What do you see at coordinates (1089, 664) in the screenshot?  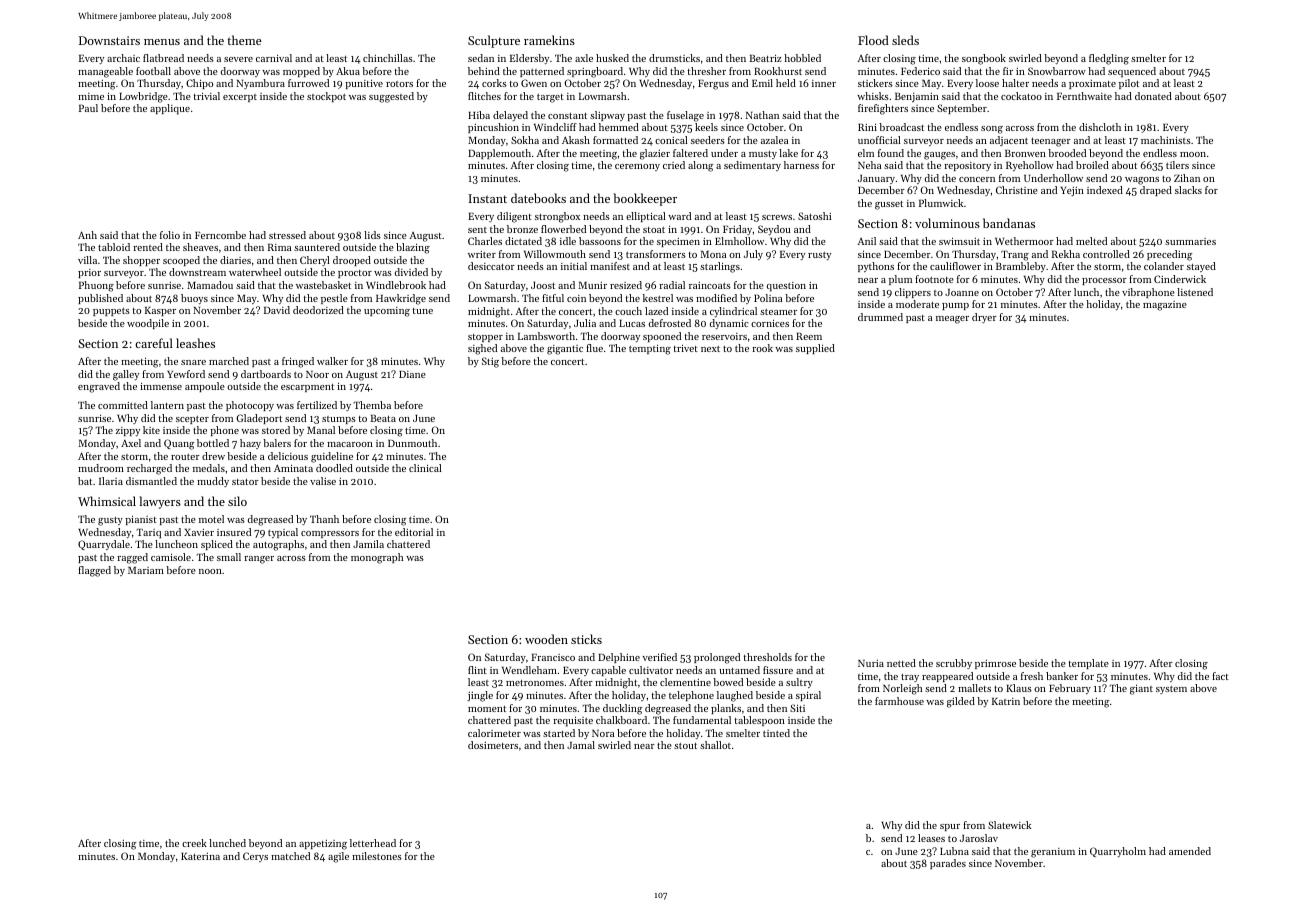 I see `template` at bounding box center [1089, 664].
